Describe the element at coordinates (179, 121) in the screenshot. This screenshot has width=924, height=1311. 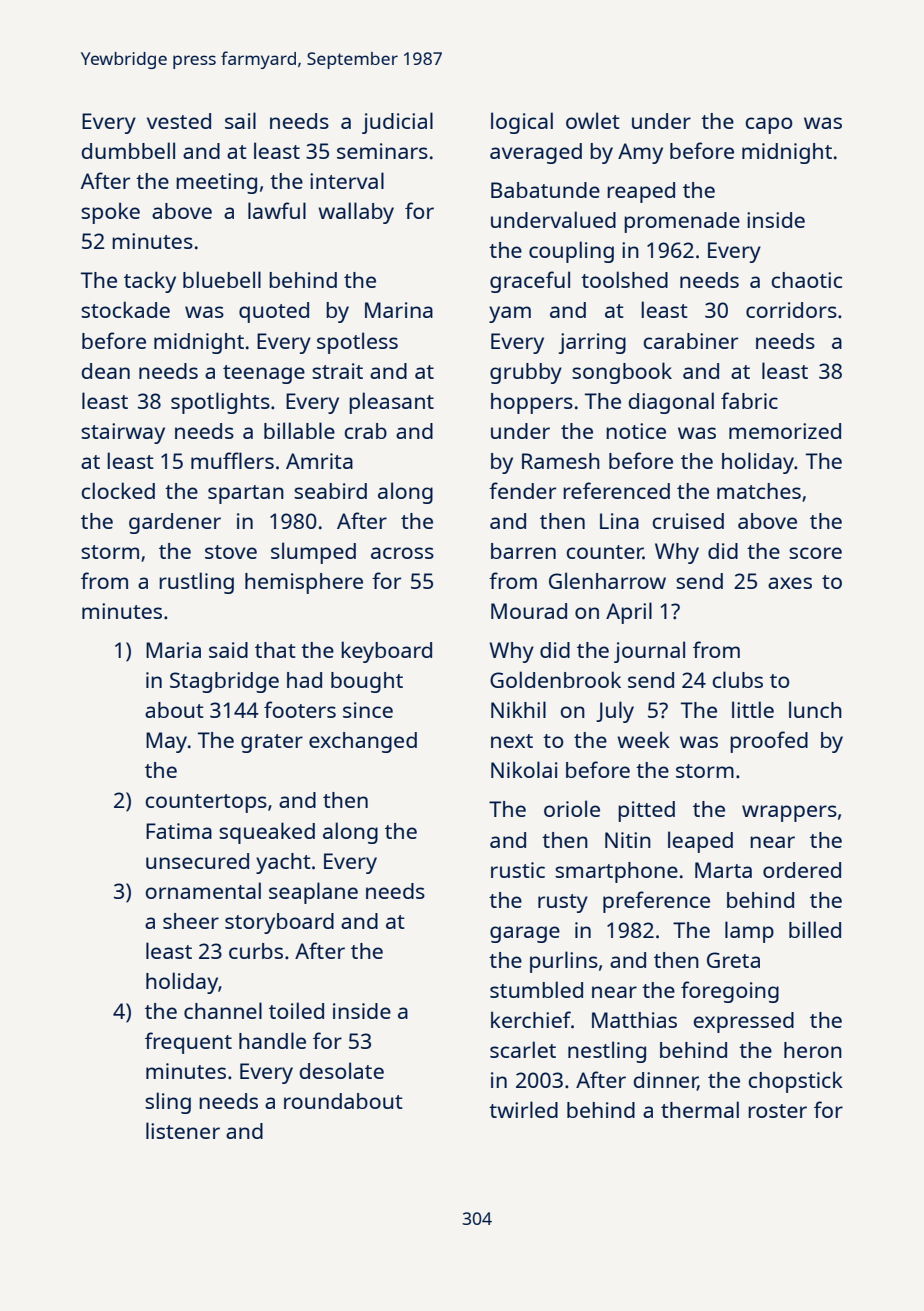
I see `vested` at that location.
